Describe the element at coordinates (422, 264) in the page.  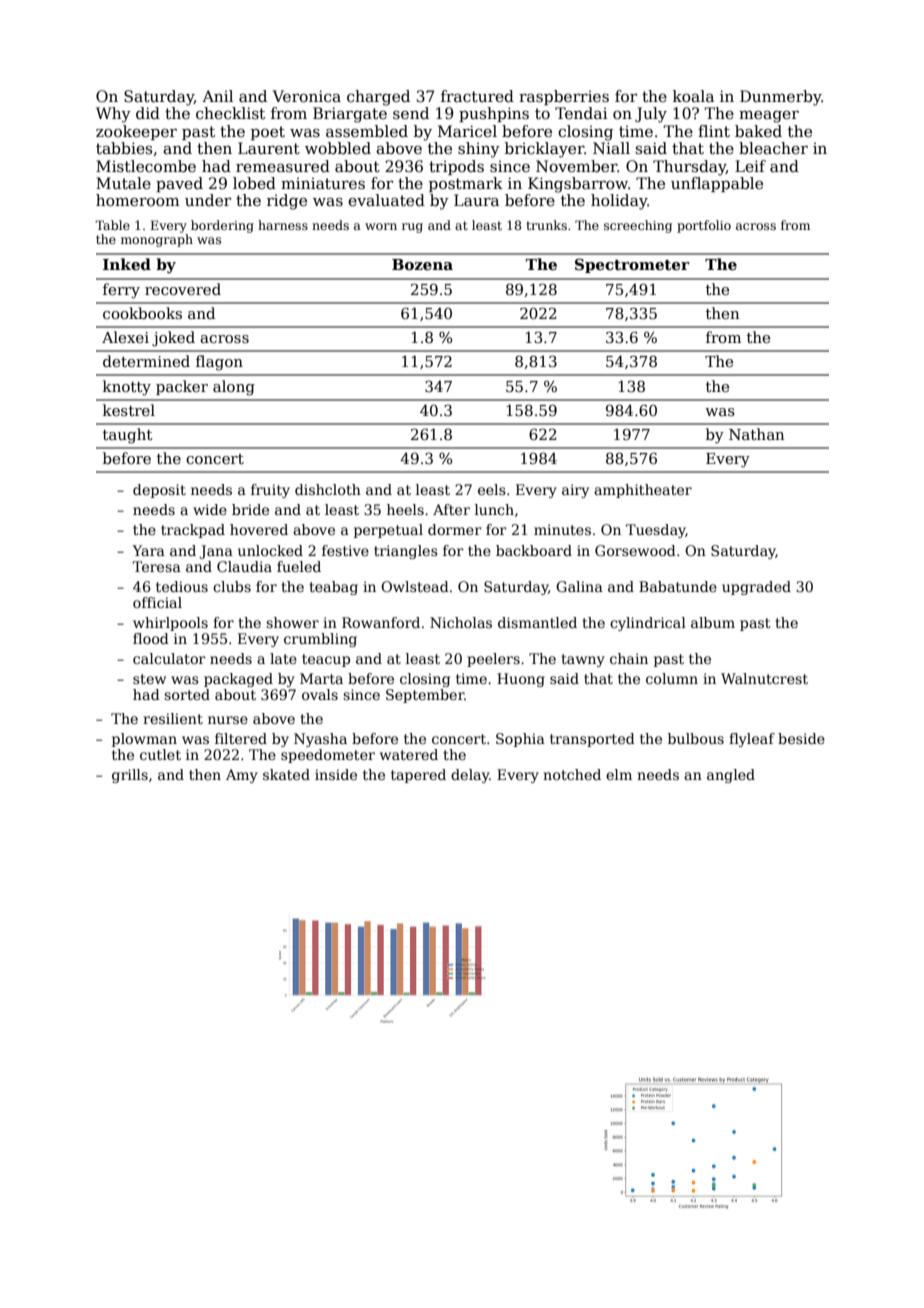
I see `Bozena` at that location.
